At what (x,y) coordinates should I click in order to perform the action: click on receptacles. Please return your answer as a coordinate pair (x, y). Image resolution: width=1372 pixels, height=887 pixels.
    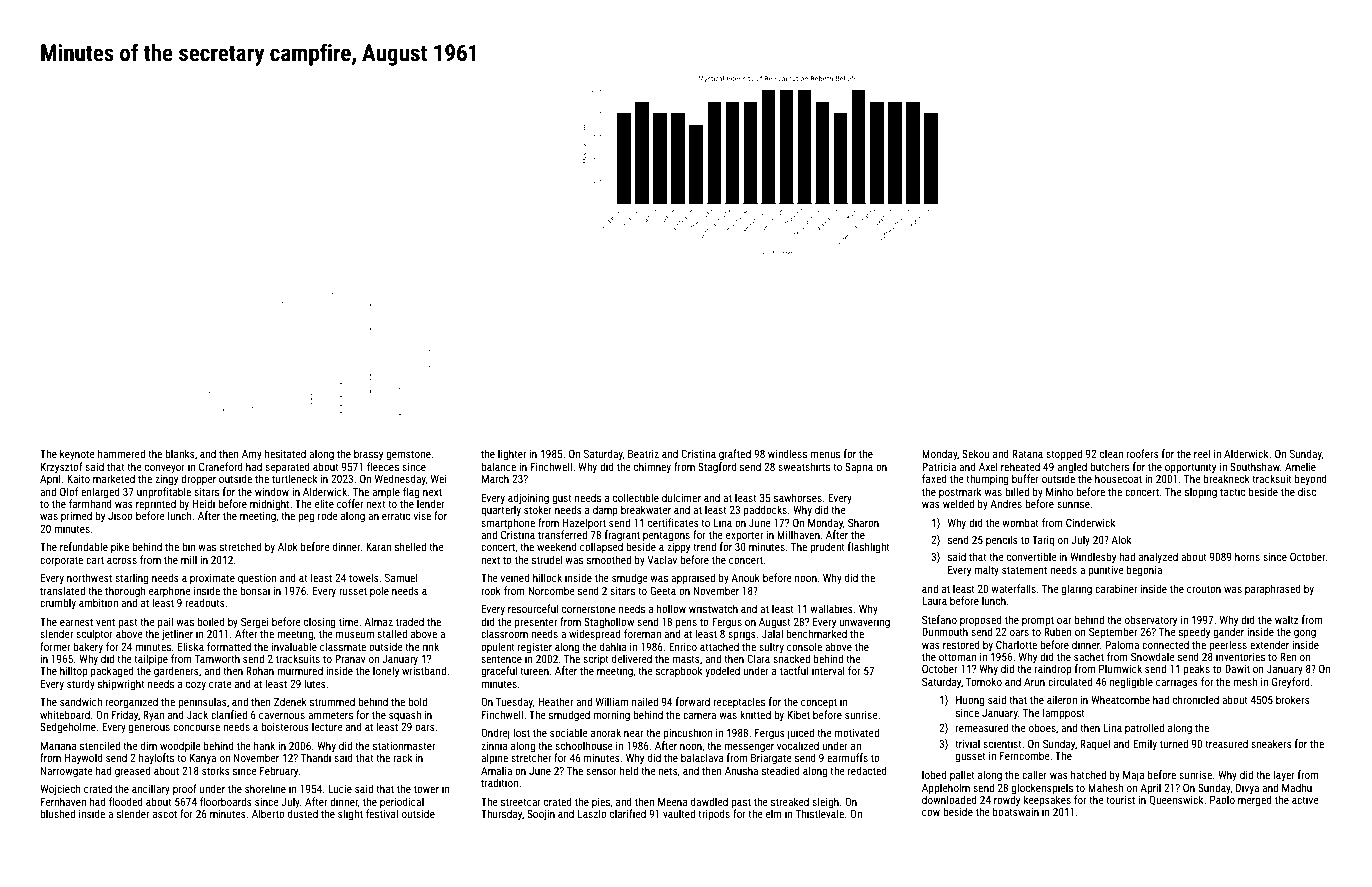
    Looking at the image, I should click on (739, 702).
